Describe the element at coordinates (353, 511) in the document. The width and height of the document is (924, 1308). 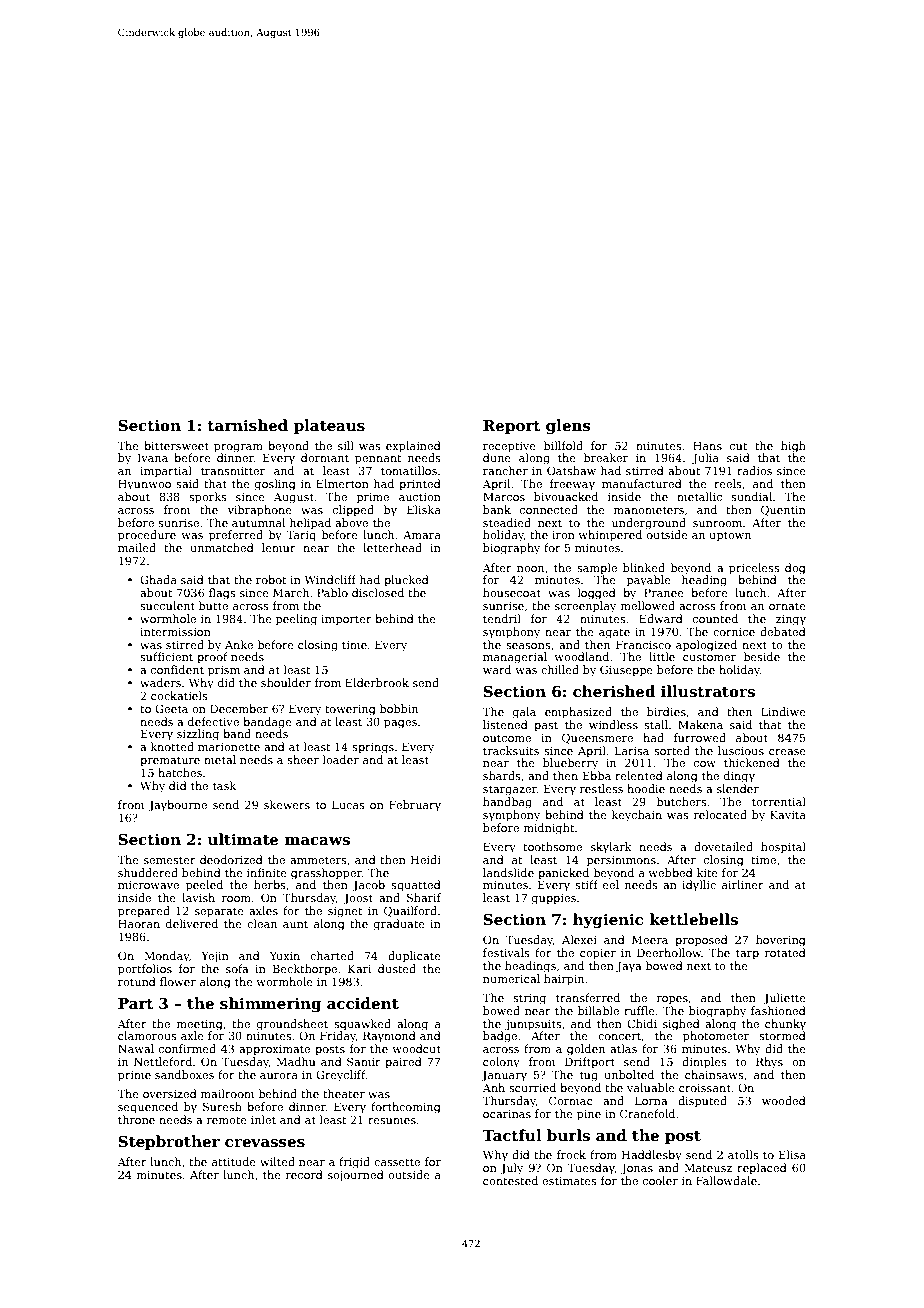
I see `clipped` at that location.
